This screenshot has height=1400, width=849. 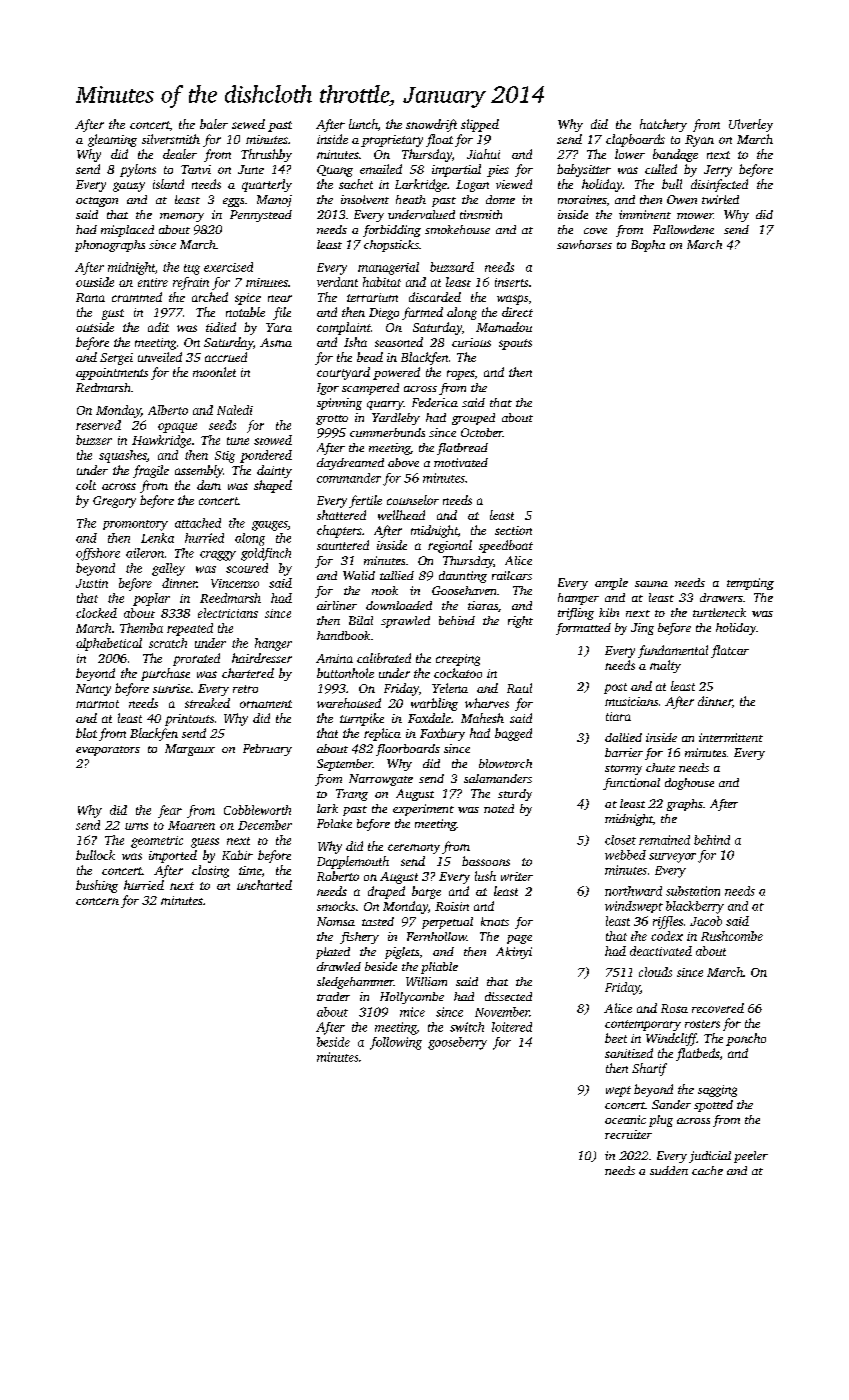 I want to click on gooseberry, so click(x=457, y=1043).
